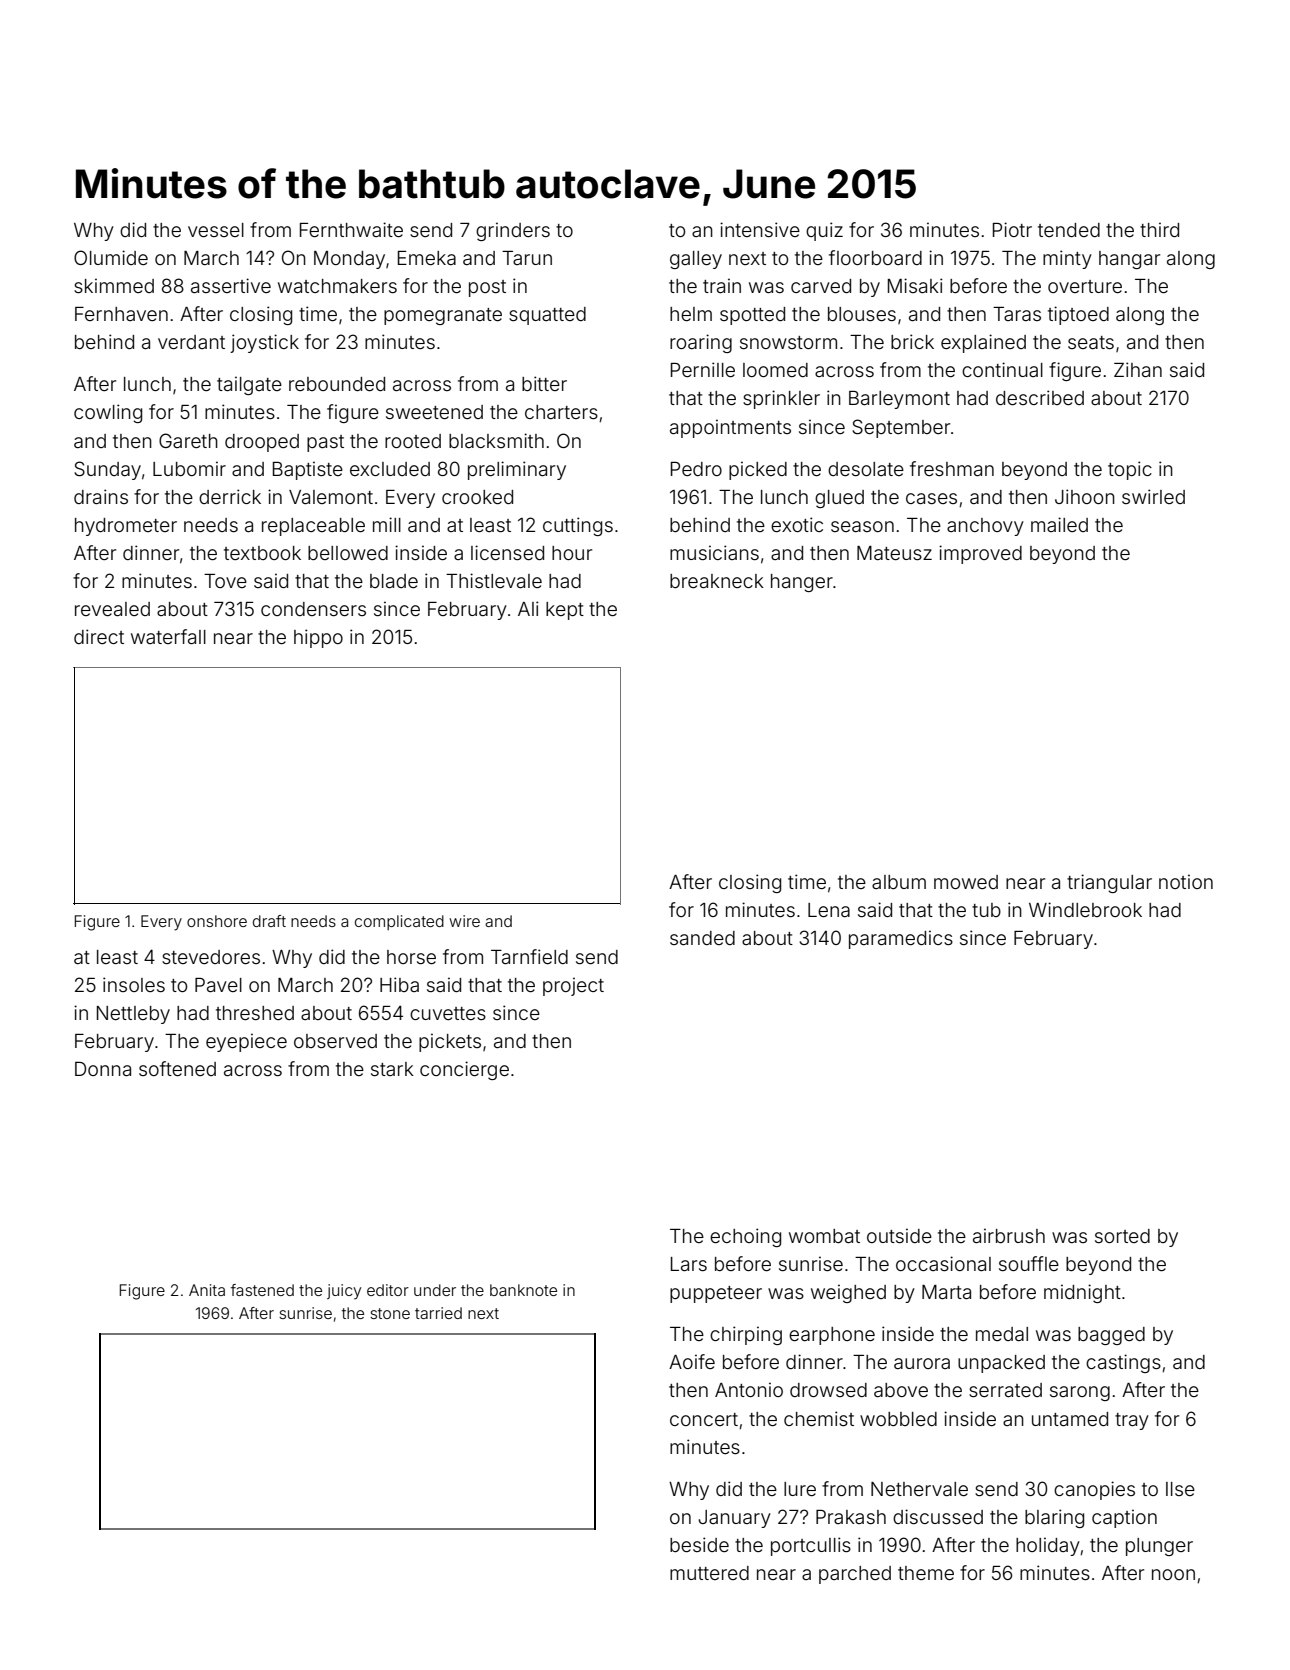  I want to click on Anita, so click(207, 1290).
